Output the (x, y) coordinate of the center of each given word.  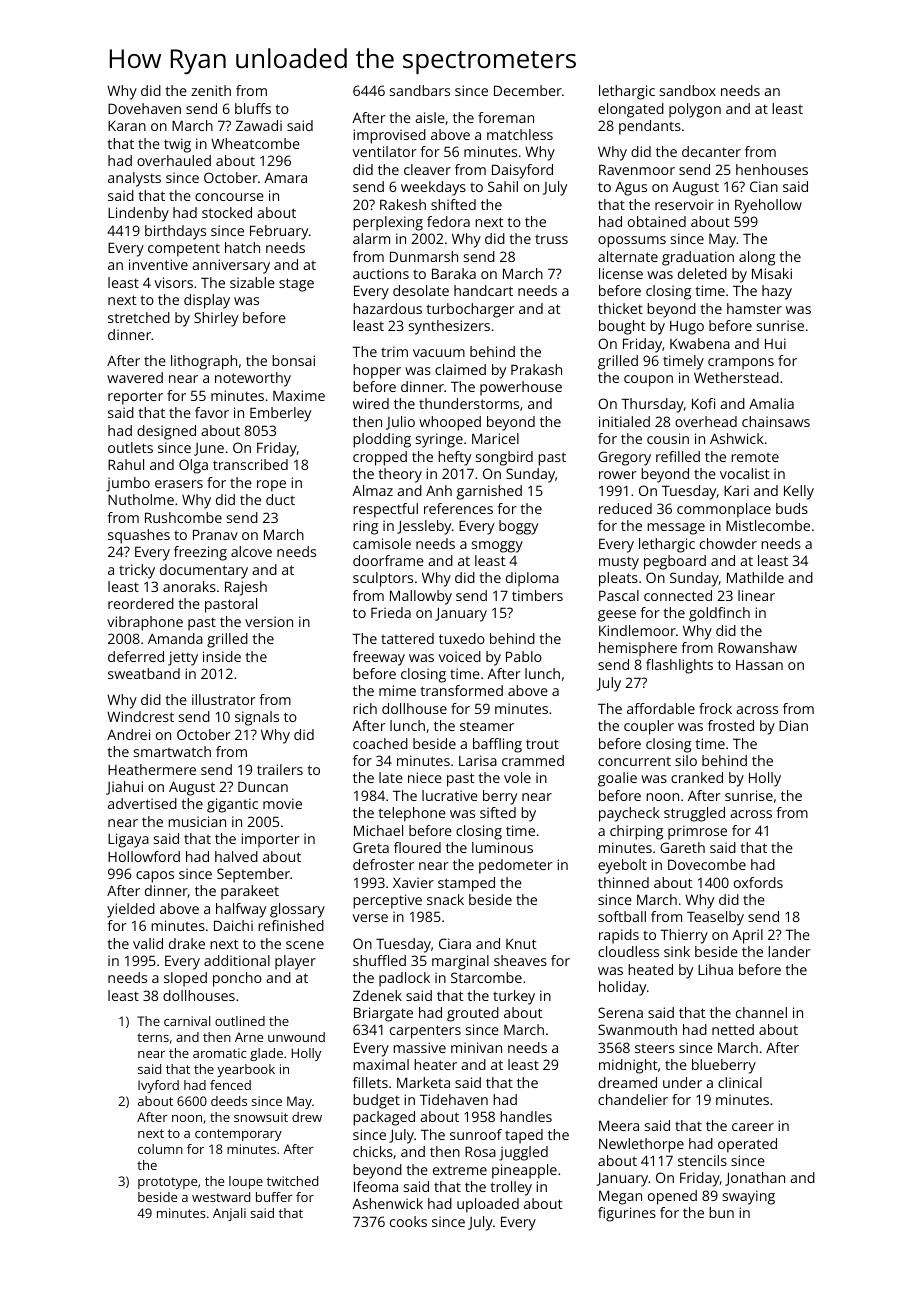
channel (761, 1012)
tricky (137, 571)
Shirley (216, 319)
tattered (407, 638)
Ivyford (158, 1086)
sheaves (520, 960)
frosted (731, 725)
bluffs (253, 108)
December (528, 90)
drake (187, 943)
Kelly (799, 492)
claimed (460, 369)
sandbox (688, 90)
